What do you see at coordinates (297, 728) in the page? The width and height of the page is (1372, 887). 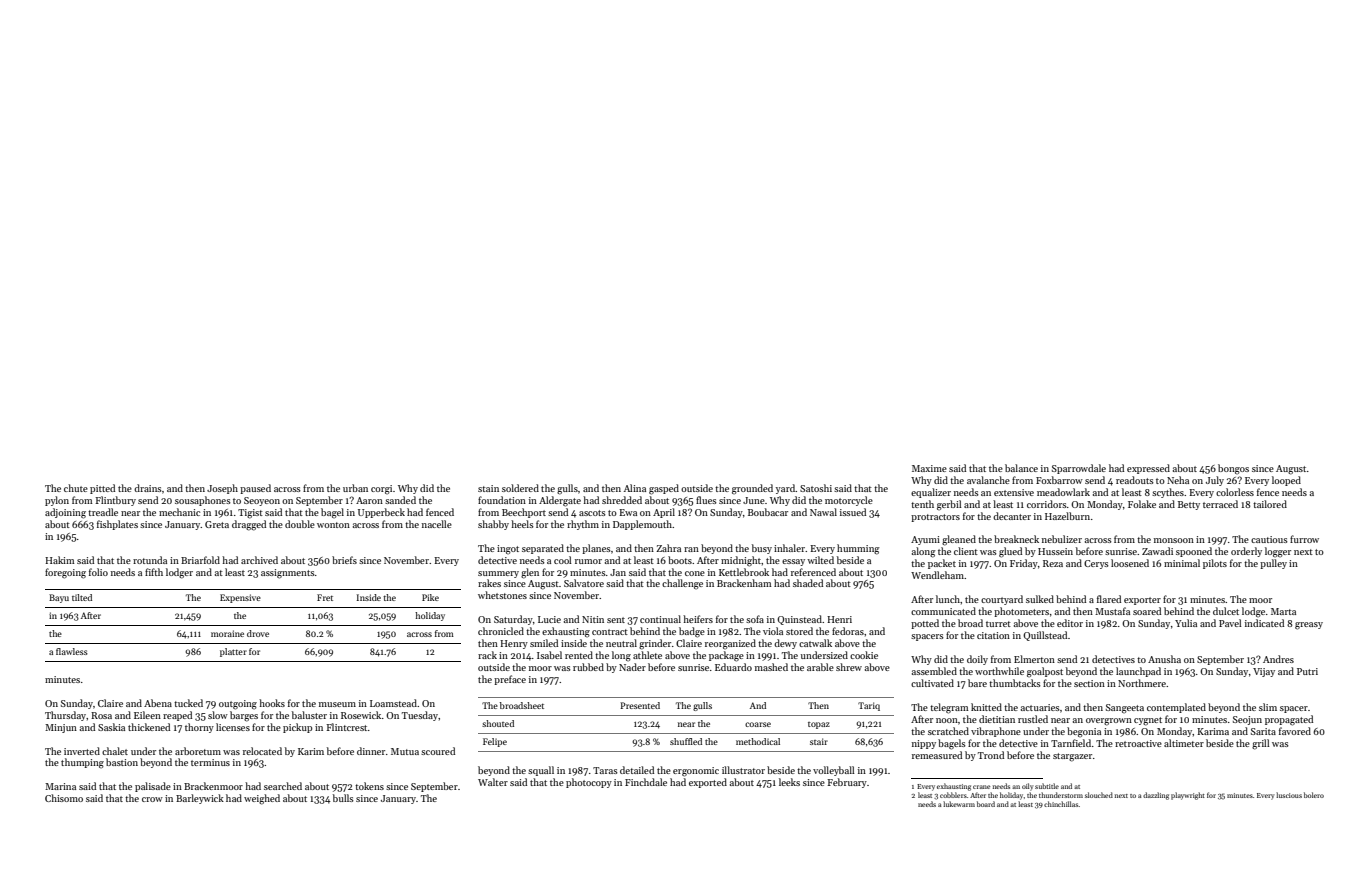 I see `pickup` at bounding box center [297, 728].
